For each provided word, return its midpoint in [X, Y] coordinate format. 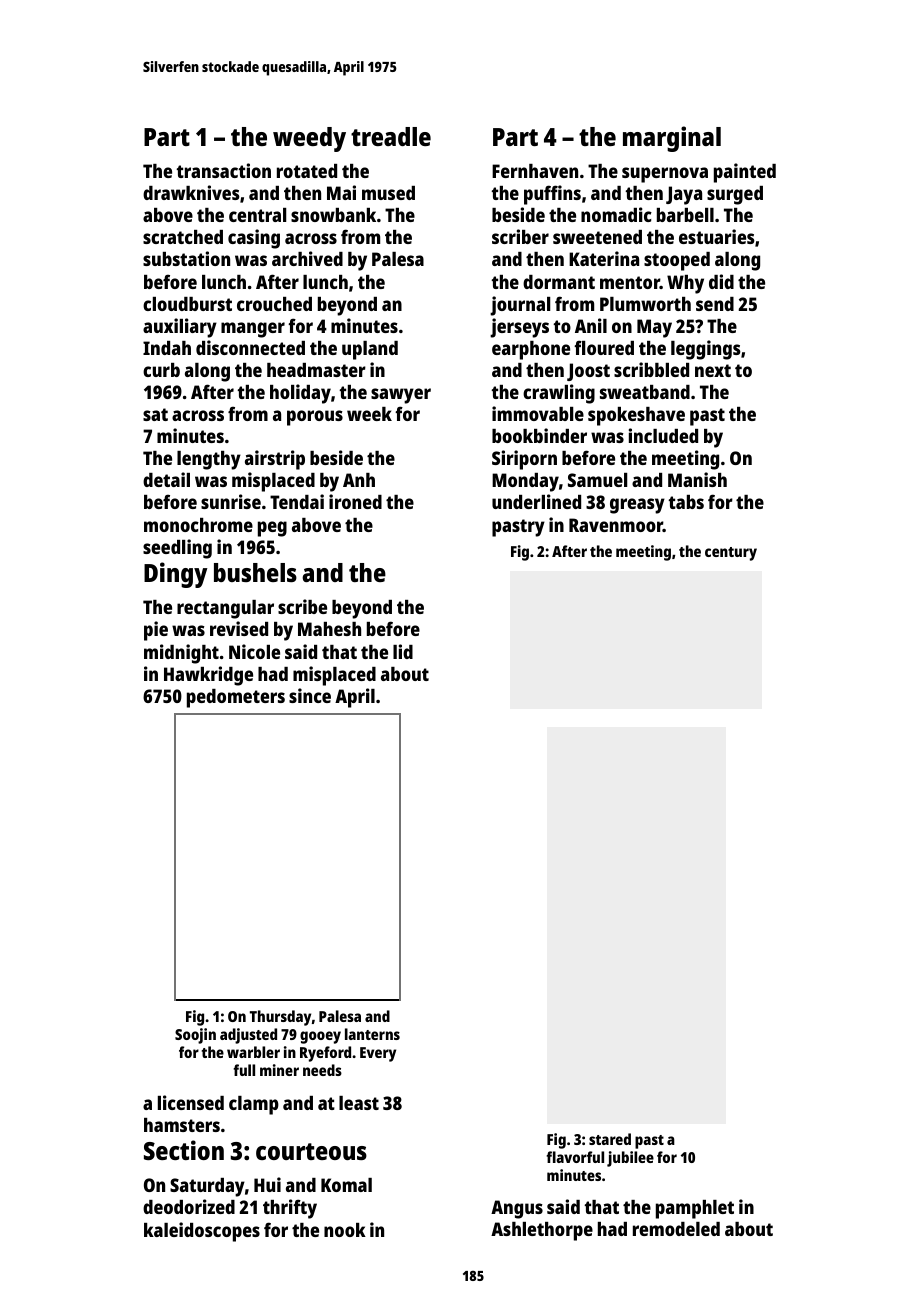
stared [610, 1139]
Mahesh [329, 629]
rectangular [225, 609]
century [731, 554]
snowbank [333, 215]
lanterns [372, 1034]
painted [745, 173]
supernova [665, 175]
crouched [274, 304]
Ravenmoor [616, 525]
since [310, 695]
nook [345, 1230]
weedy [309, 139]
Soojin [195, 1036]
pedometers [236, 698]
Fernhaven [535, 171]
